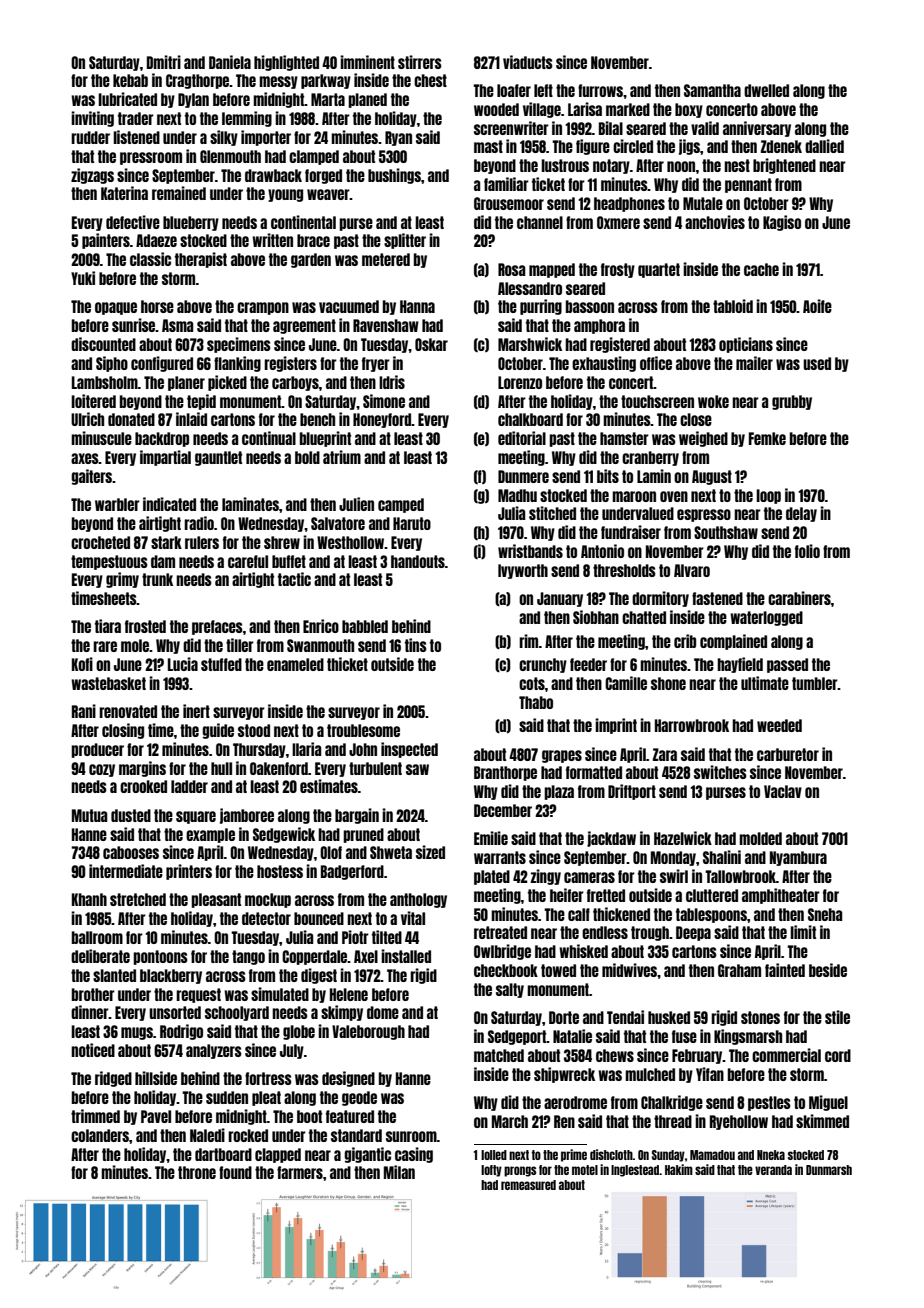 Image resolution: width=924 pixels, height=1308 pixels. Describe the element at coordinates (384, 401) in the image. I see `Simone` at that location.
